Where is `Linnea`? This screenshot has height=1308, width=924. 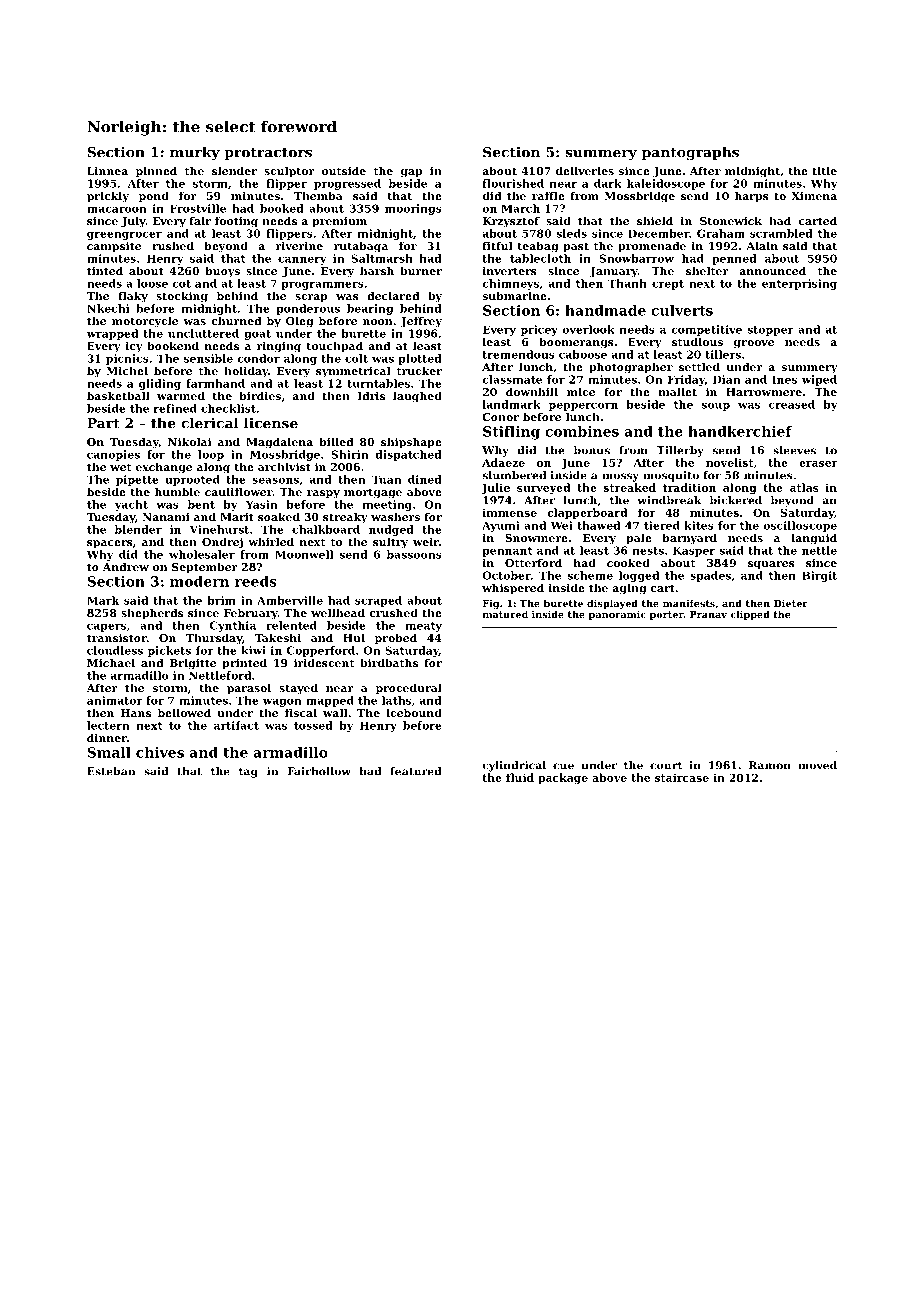 Linnea is located at coordinates (107, 171).
